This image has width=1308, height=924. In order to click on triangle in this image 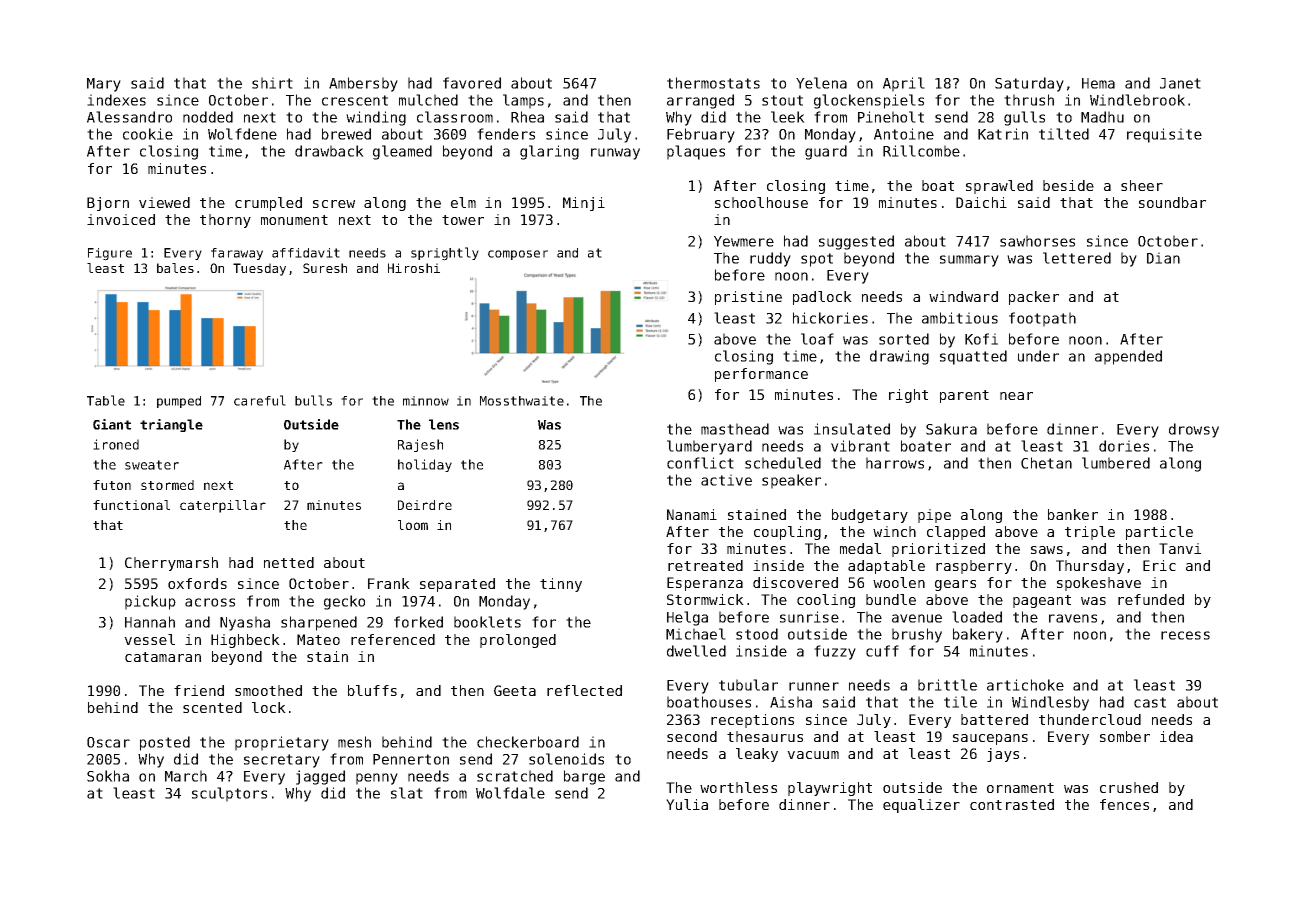, I will do `click(171, 425)`.
